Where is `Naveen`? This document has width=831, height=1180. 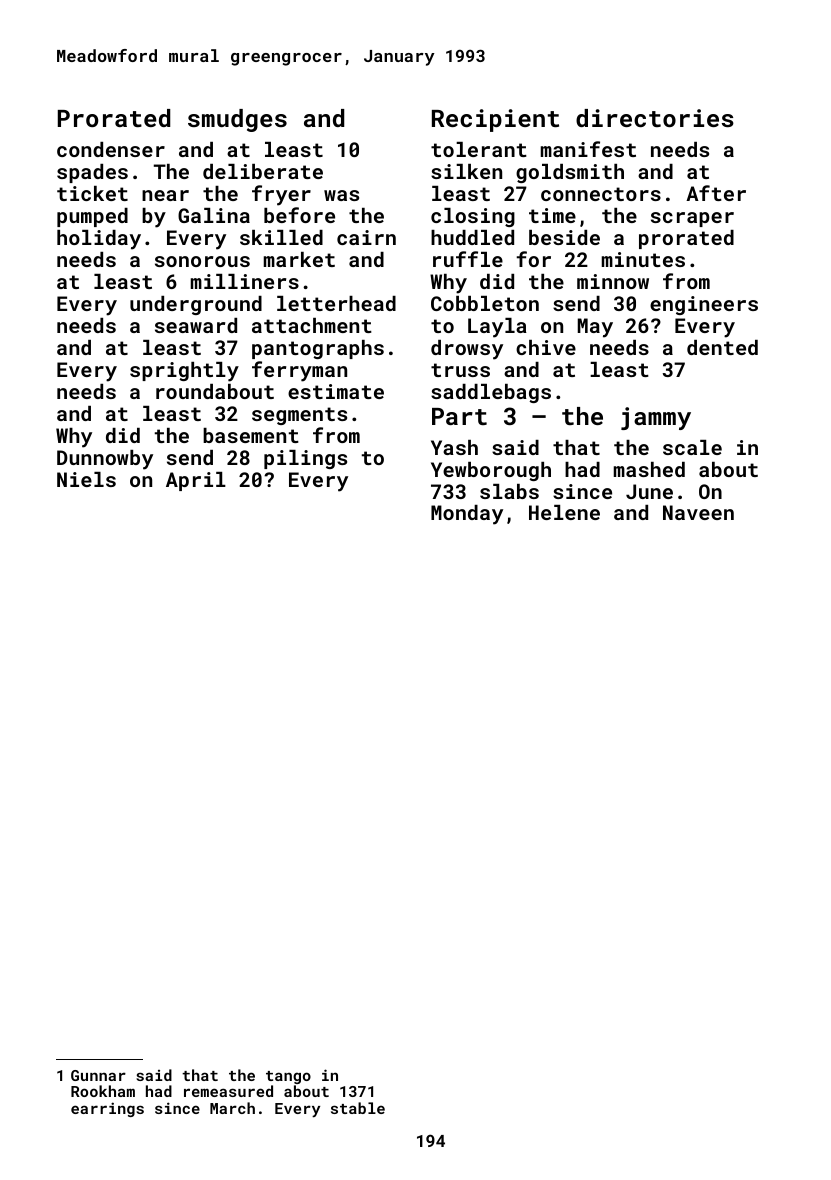 Naveen is located at coordinates (698, 512).
